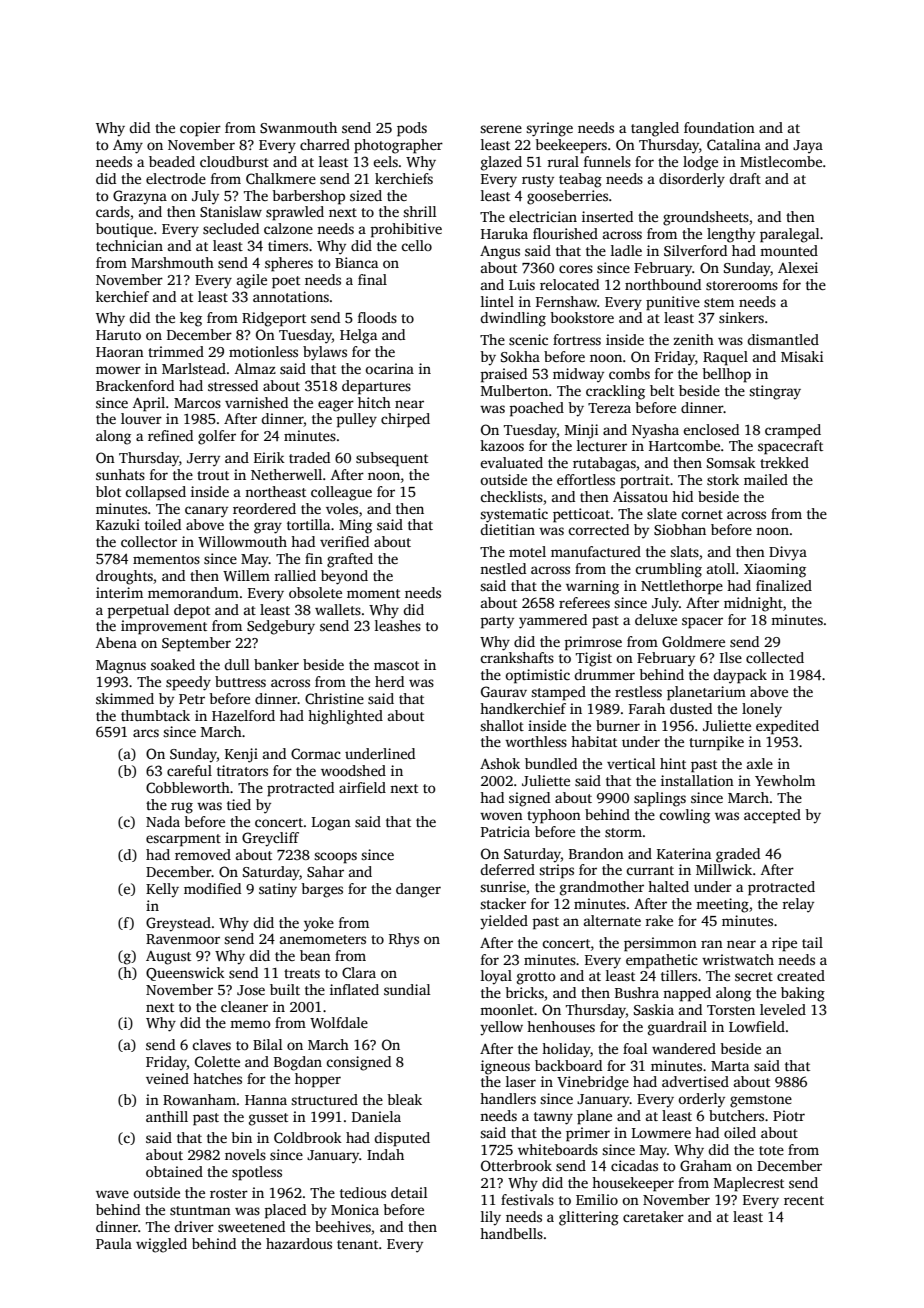 Image resolution: width=924 pixels, height=1308 pixels. What do you see at coordinates (730, 1066) in the document?
I see `Marta` at bounding box center [730, 1066].
